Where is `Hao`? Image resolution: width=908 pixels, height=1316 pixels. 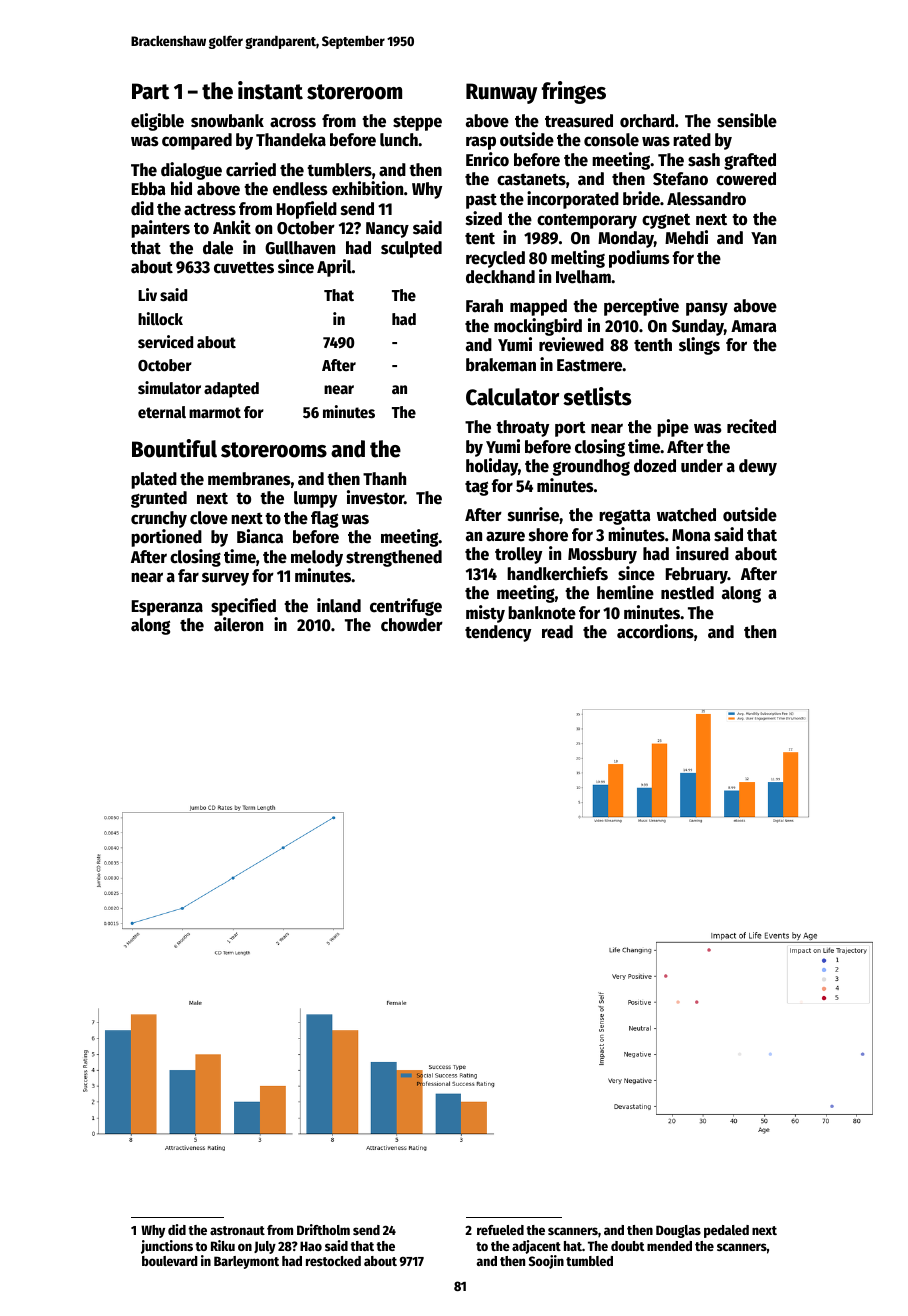 Hao is located at coordinates (311, 1246).
